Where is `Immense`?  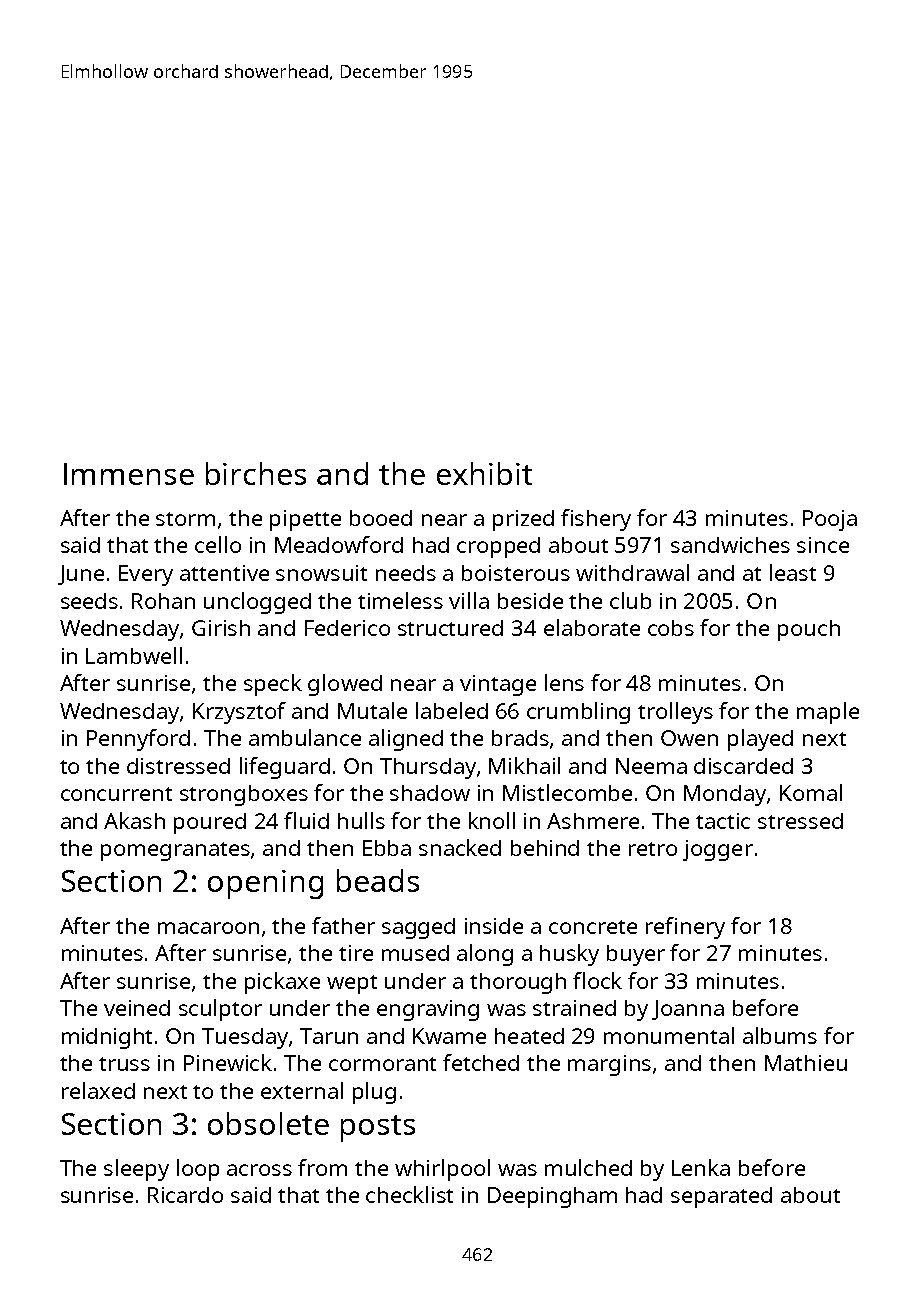 Immense is located at coordinates (129, 474).
